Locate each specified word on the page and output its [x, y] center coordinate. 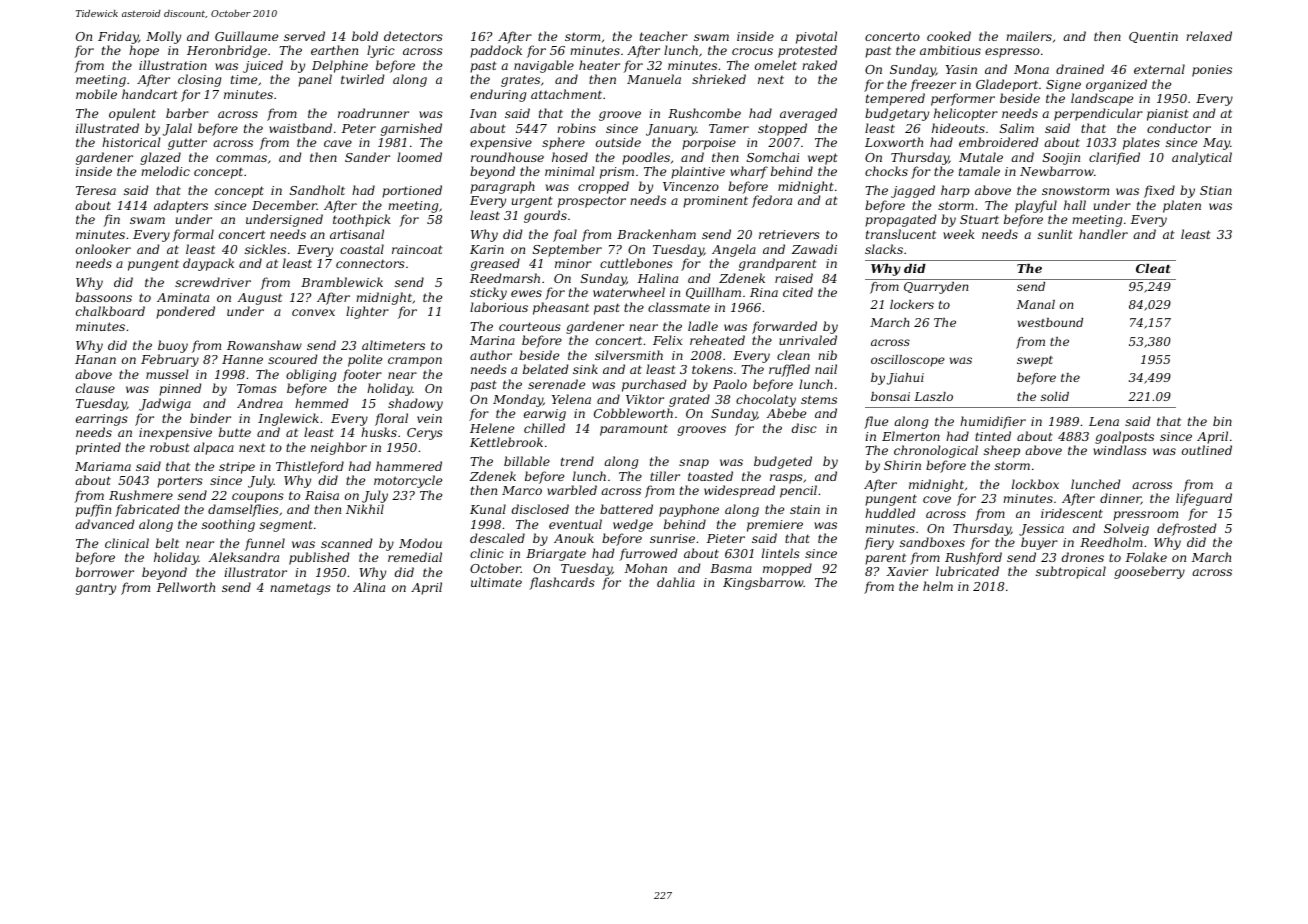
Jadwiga [165, 404]
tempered [895, 99]
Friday [118, 37]
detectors [413, 36]
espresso [1012, 53]
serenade [556, 384]
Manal [1036, 304]
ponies [1212, 71]
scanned [346, 543]
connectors [370, 264]
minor [573, 263]
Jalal [177, 129]
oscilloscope [908, 361]
